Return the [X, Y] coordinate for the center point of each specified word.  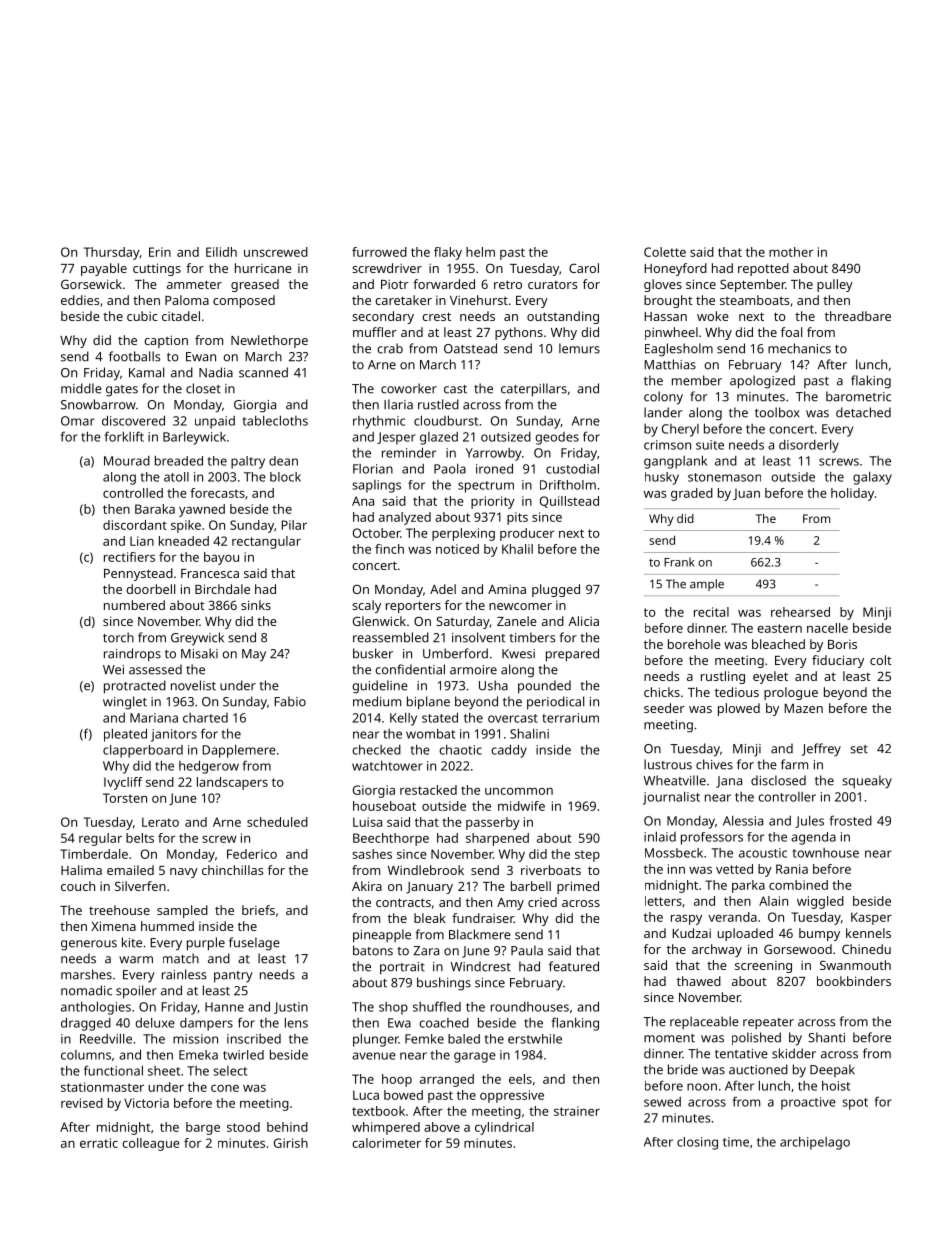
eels [520, 1079]
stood [243, 1127]
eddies [80, 300]
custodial [572, 469]
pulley [835, 285]
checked [376, 750]
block [285, 477]
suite [710, 445]
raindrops [132, 655]
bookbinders [854, 981]
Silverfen [140, 886]
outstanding [563, 317]
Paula [527, 950]
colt [881, 660]
